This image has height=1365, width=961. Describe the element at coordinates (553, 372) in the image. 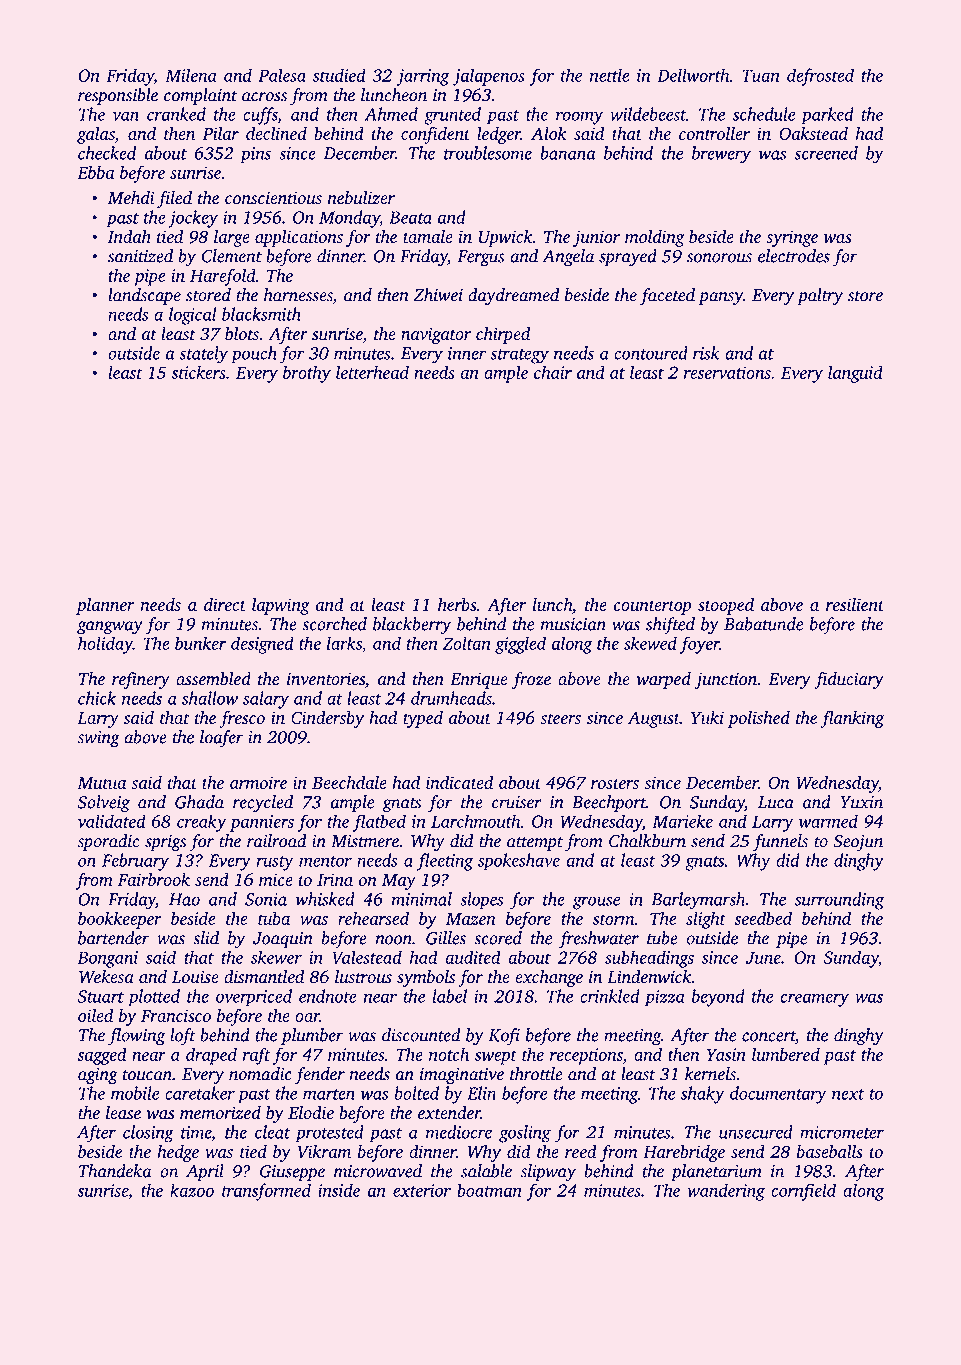

I see `chair` at that location.
